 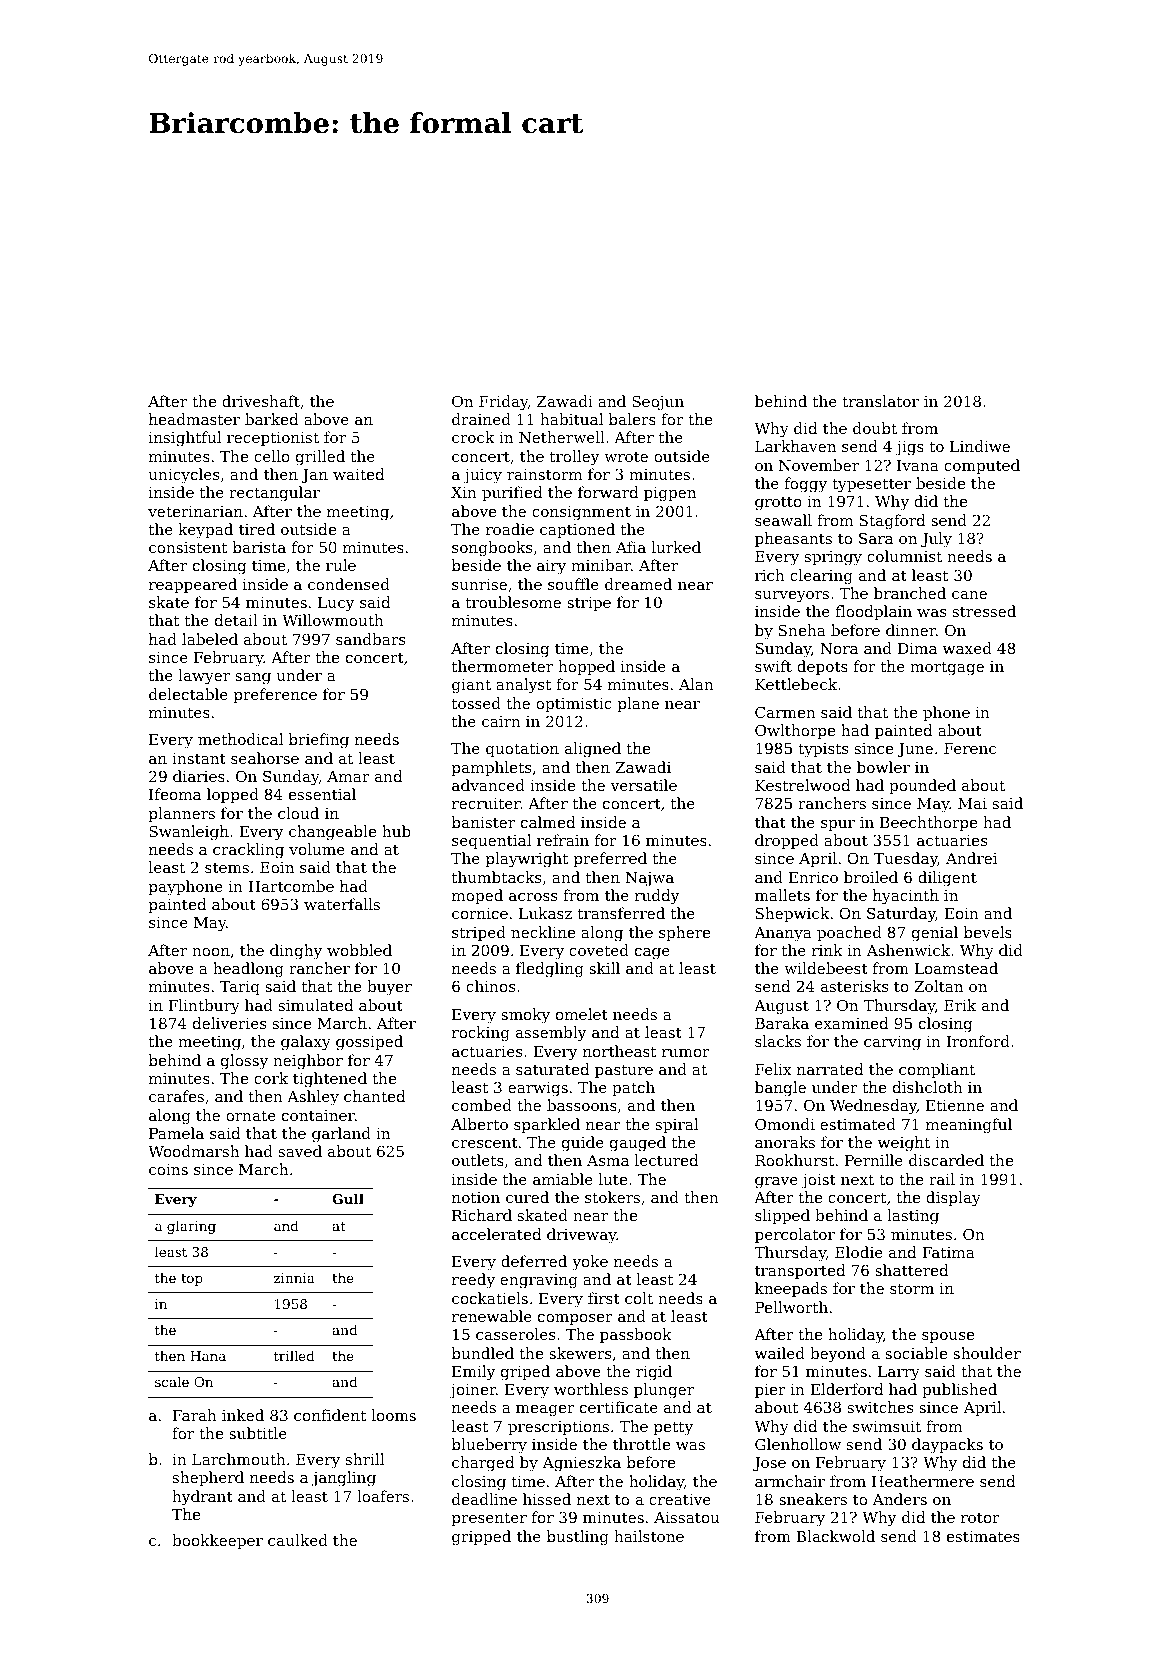 What do you see at coordinates (574, 705) in the screenshot?
I see `optimistic` at bounding box center [574, 705].
